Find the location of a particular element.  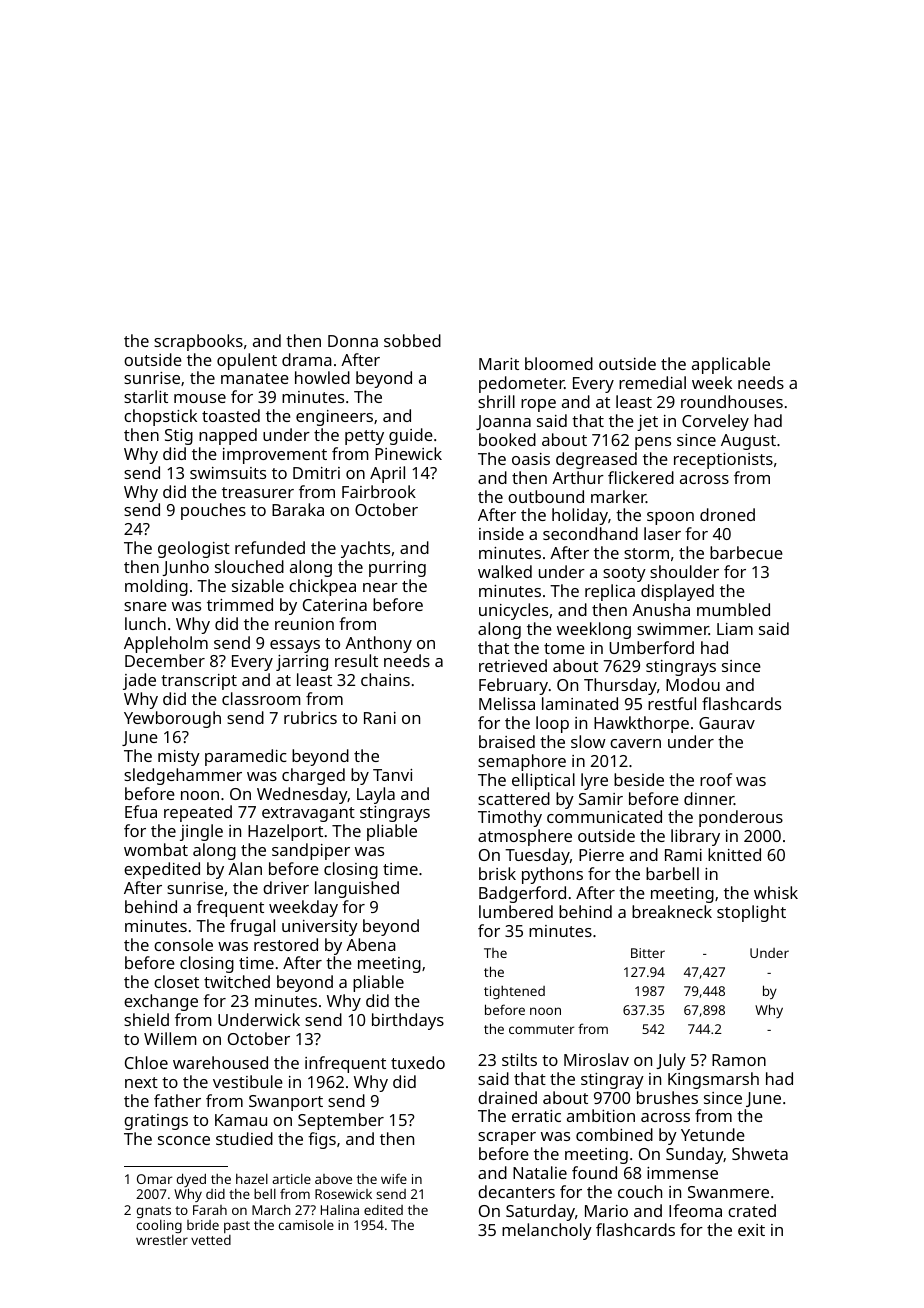

Donna is located at coordinates (353, 341).
